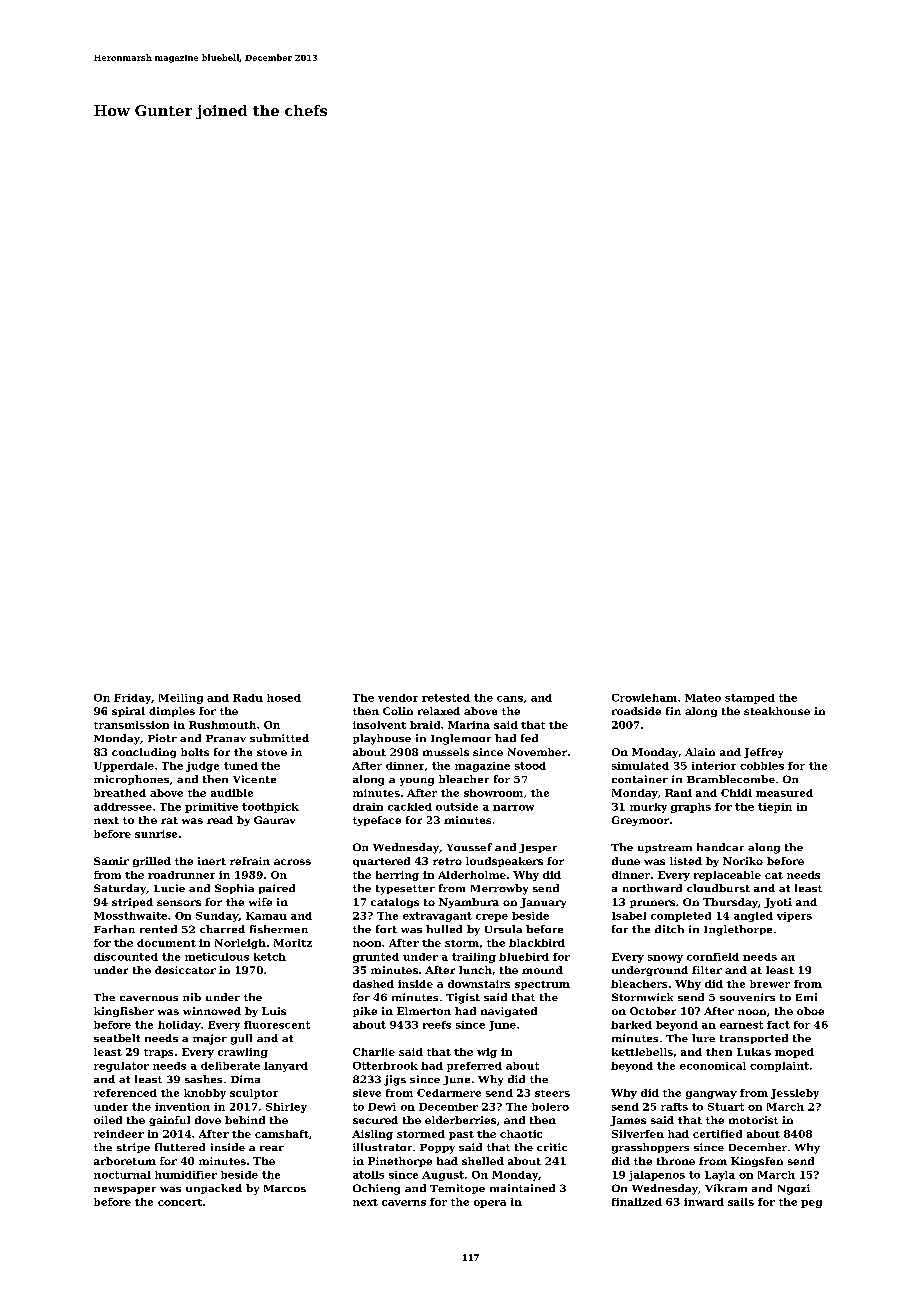 The image size is (924, 1308). What do you see at coordinates (368, 807) in the screenshot?
I see `drain` at bounding box center [368, 807].
